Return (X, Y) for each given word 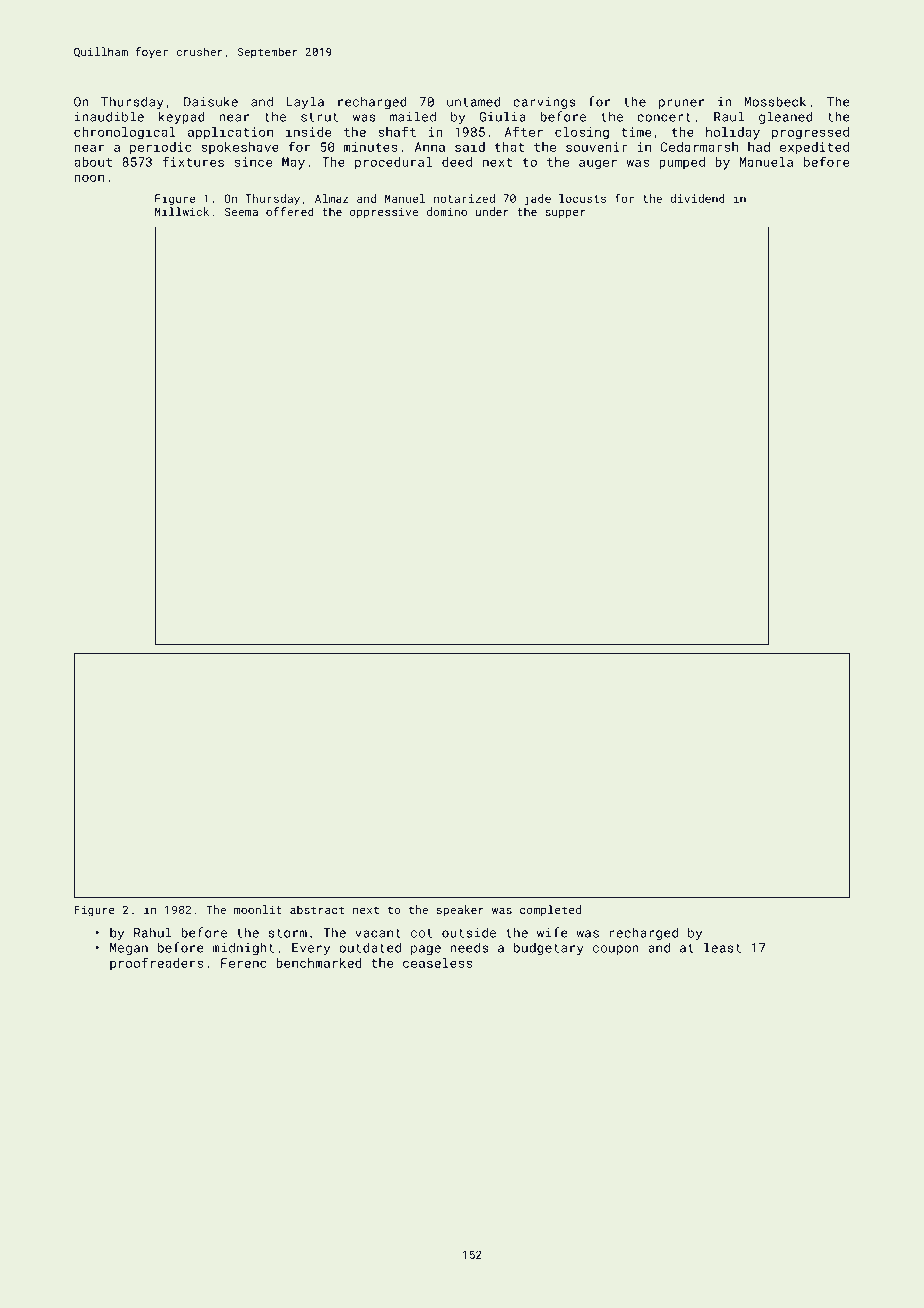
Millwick (182, 211)
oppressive (384, 213)
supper (565, 214)
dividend (697, 198)
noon (89, 178)
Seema (241, 211)
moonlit (258, 909)
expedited (814, 148)
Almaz (332, 198)
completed (550, 911)
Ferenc (244, 963)
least (722, 947)
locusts (582, 198)
